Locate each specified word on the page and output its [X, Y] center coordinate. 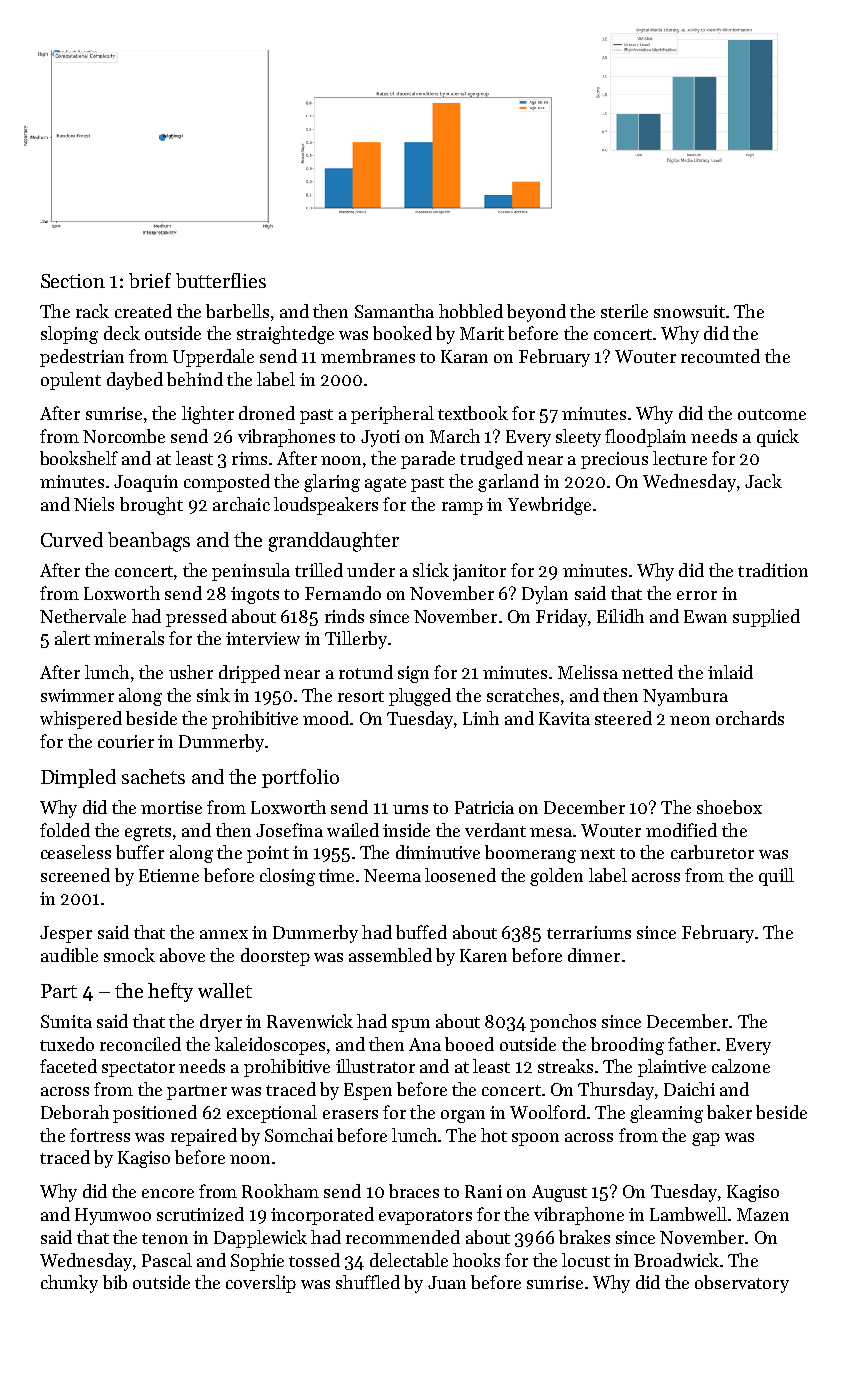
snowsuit [689, 311]
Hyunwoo [113, 1216]
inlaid [730, 672]
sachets [153, 776]
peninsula [251, 572]
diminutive [438, 852]
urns [410, 809]
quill [776, 877]
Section [73, 281]
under [371, 570]
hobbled [471, 311]
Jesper [66, 934]
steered [623, 718]
